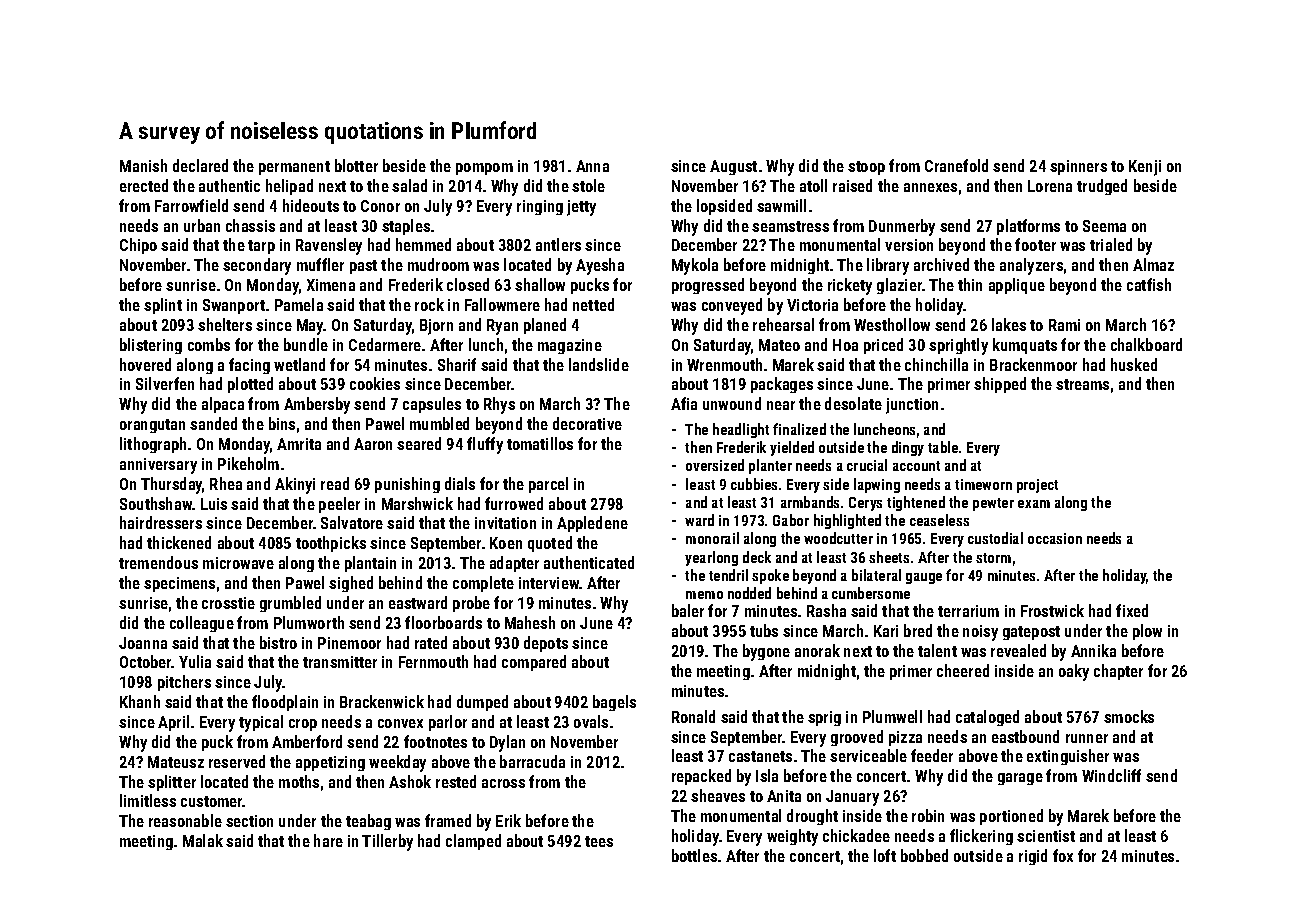 This screenshot has width=1308, height=924. Describe the element at coordinates (335, 483) in the screenshot. I see `read` at that location.
